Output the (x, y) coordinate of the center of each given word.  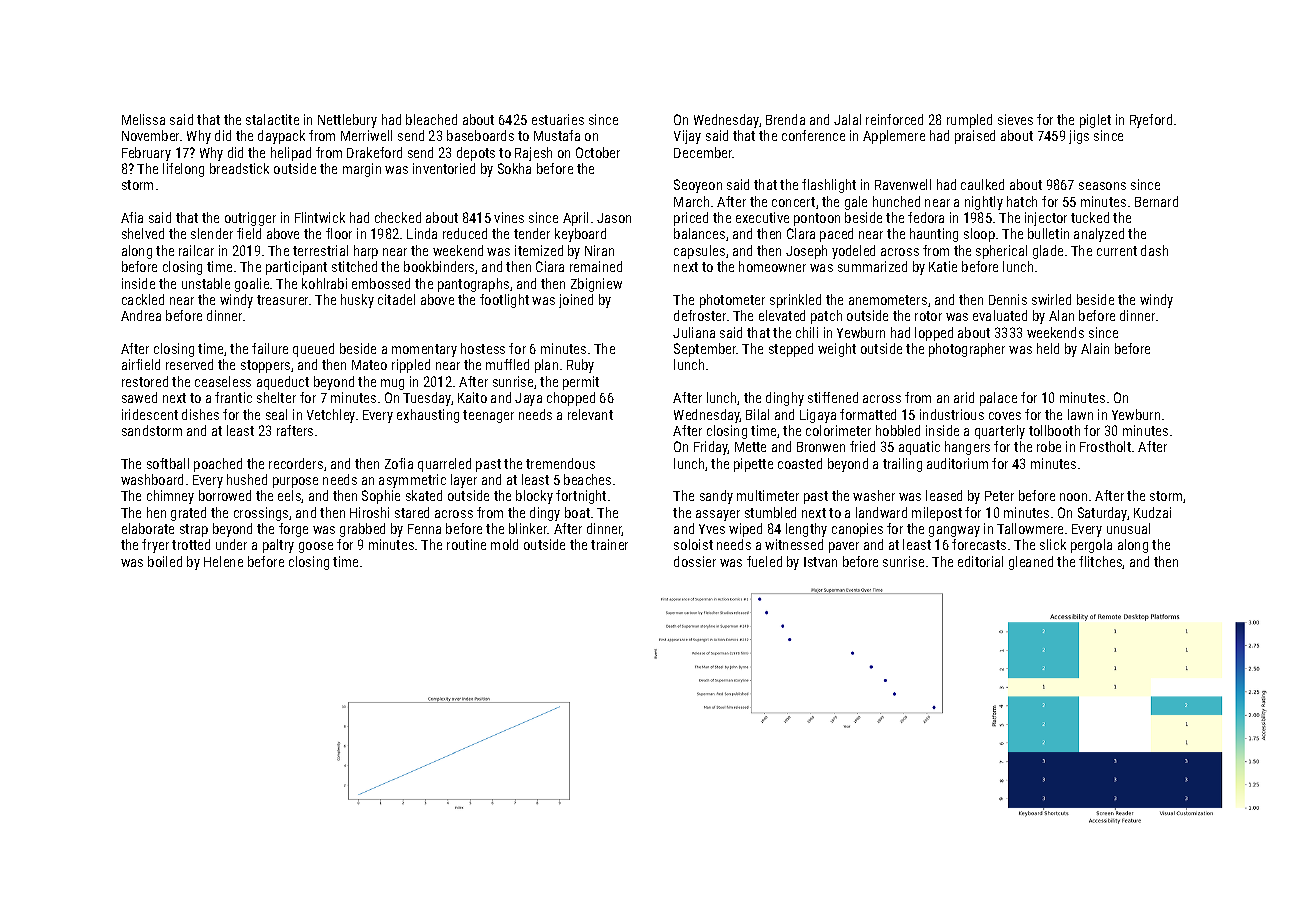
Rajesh (533, 154)
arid (964, 397)
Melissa (143, 119)
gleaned (1031, 563)
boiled (165, 561)
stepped (791, 350)
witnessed (794, 544)
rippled (411, 366)
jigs (1079, 137)
